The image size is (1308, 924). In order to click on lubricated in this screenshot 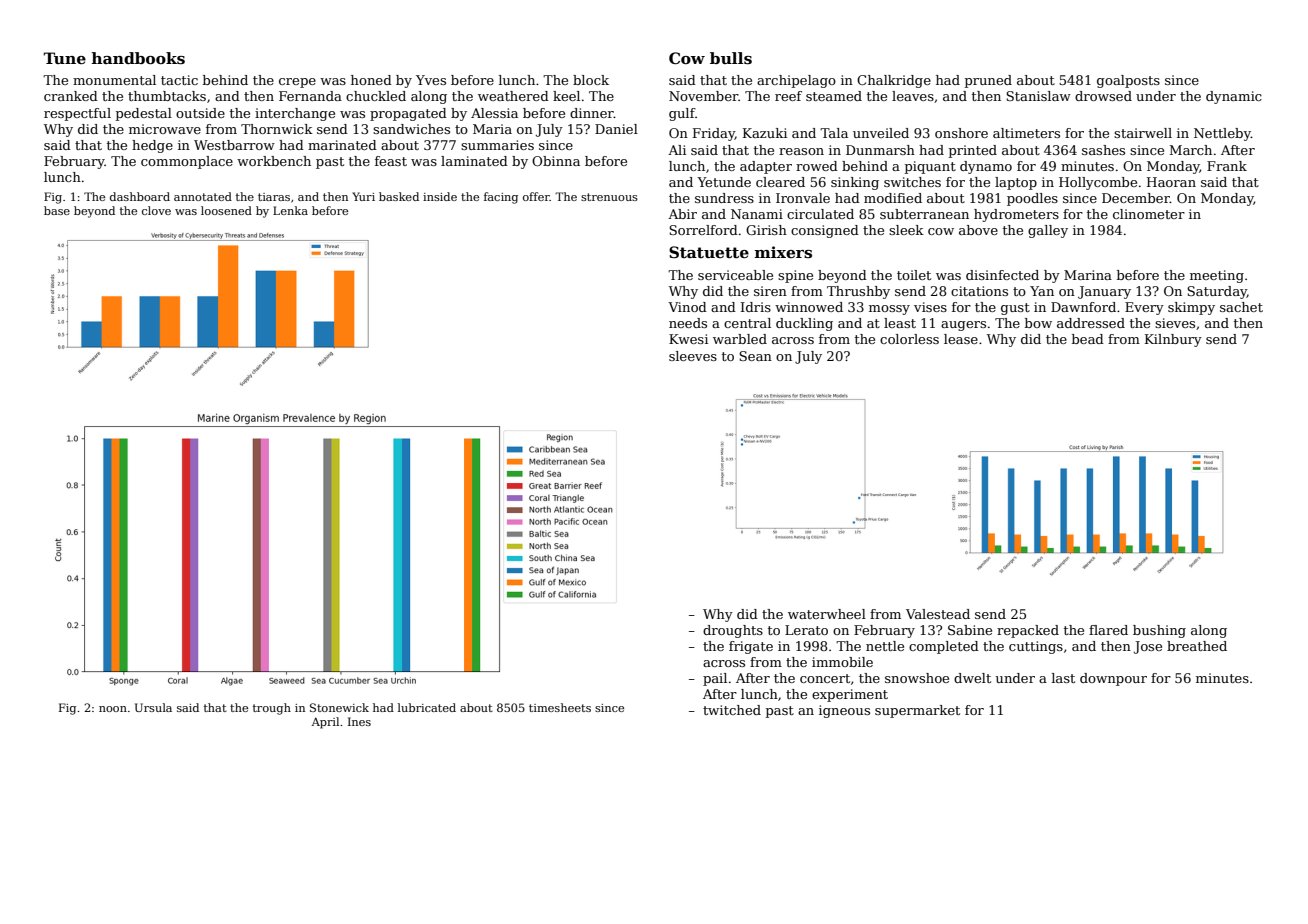, I will do `click(427, 707)`.
